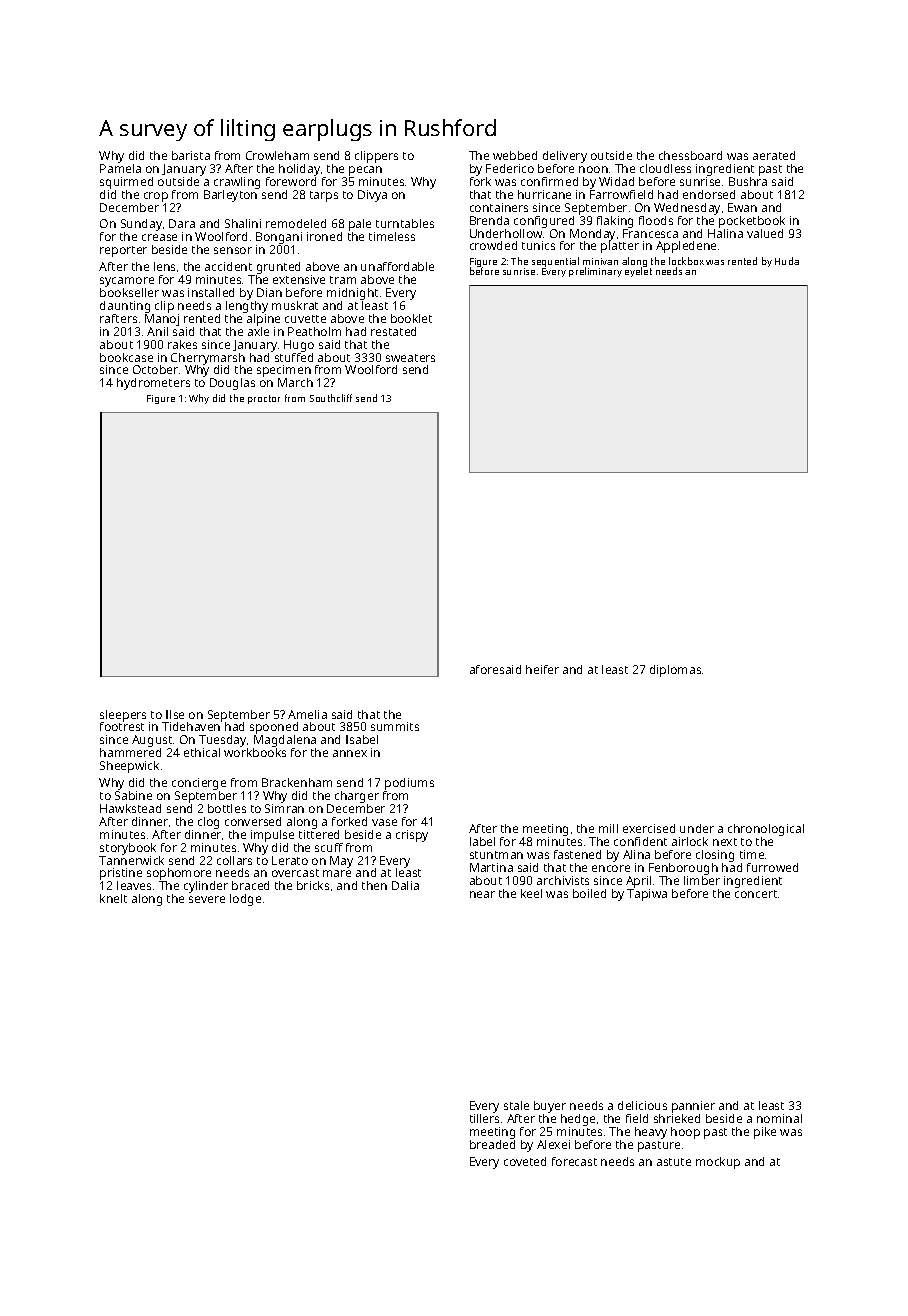 The height and width of the screenshot is (1316, 908). Describe the element at coordinates (374, 885) in the screenshot. I see `then` at that location.
